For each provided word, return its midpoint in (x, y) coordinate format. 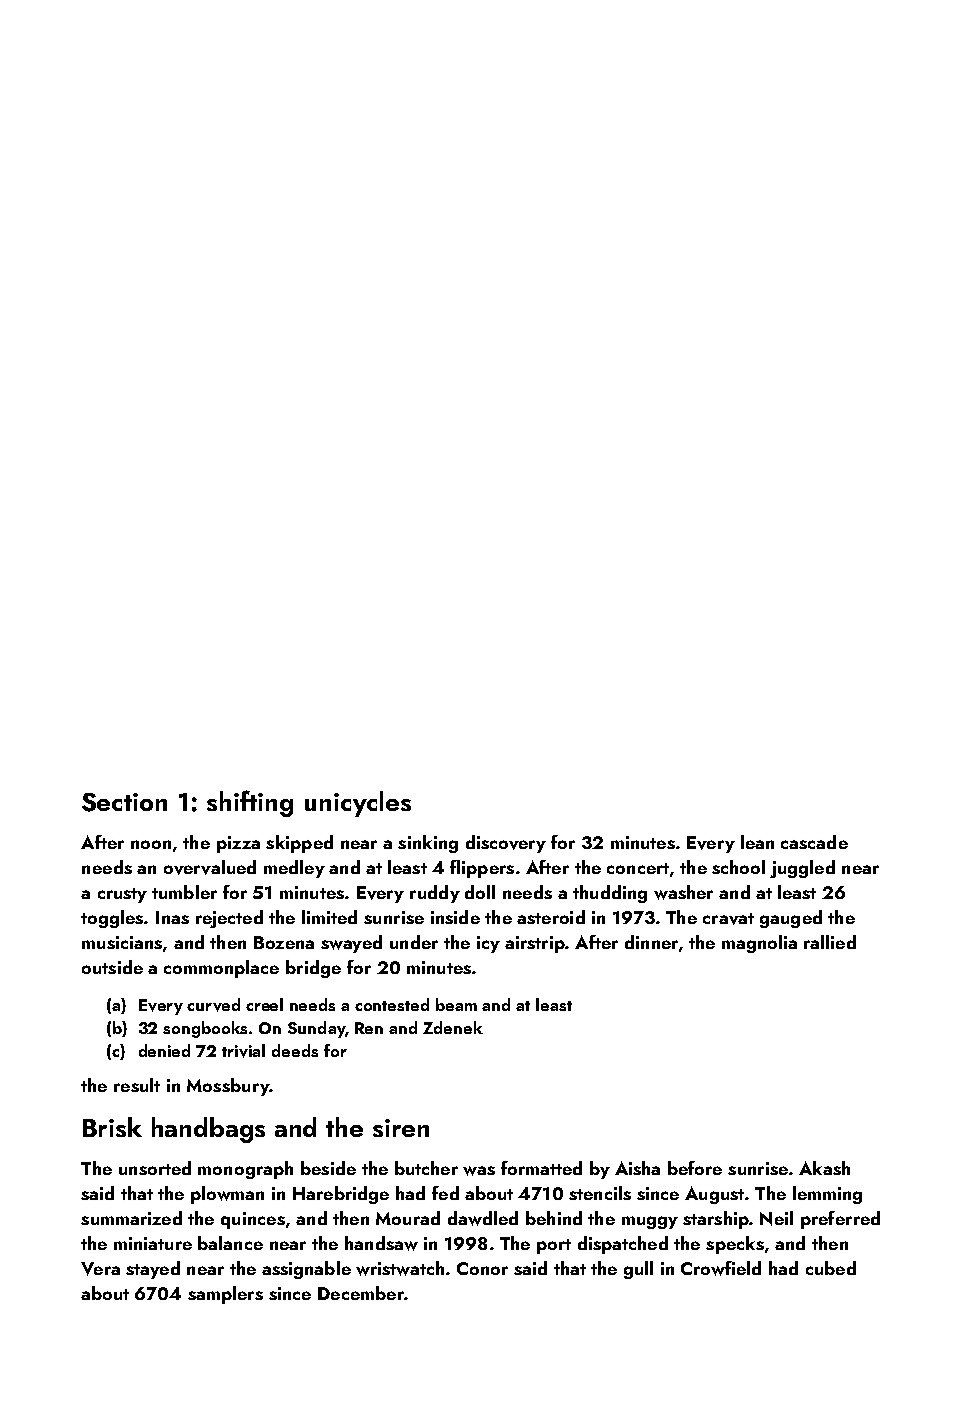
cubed (831, 1268)
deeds (295, 1050)
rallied (830, 942)
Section (124, 802)
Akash (824, 1168)
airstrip (535, 944)
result (137, 1085)
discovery (506, 844)
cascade (814, 842)
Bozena (284, 942)
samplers (225, 1295)
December (361, 1293)
